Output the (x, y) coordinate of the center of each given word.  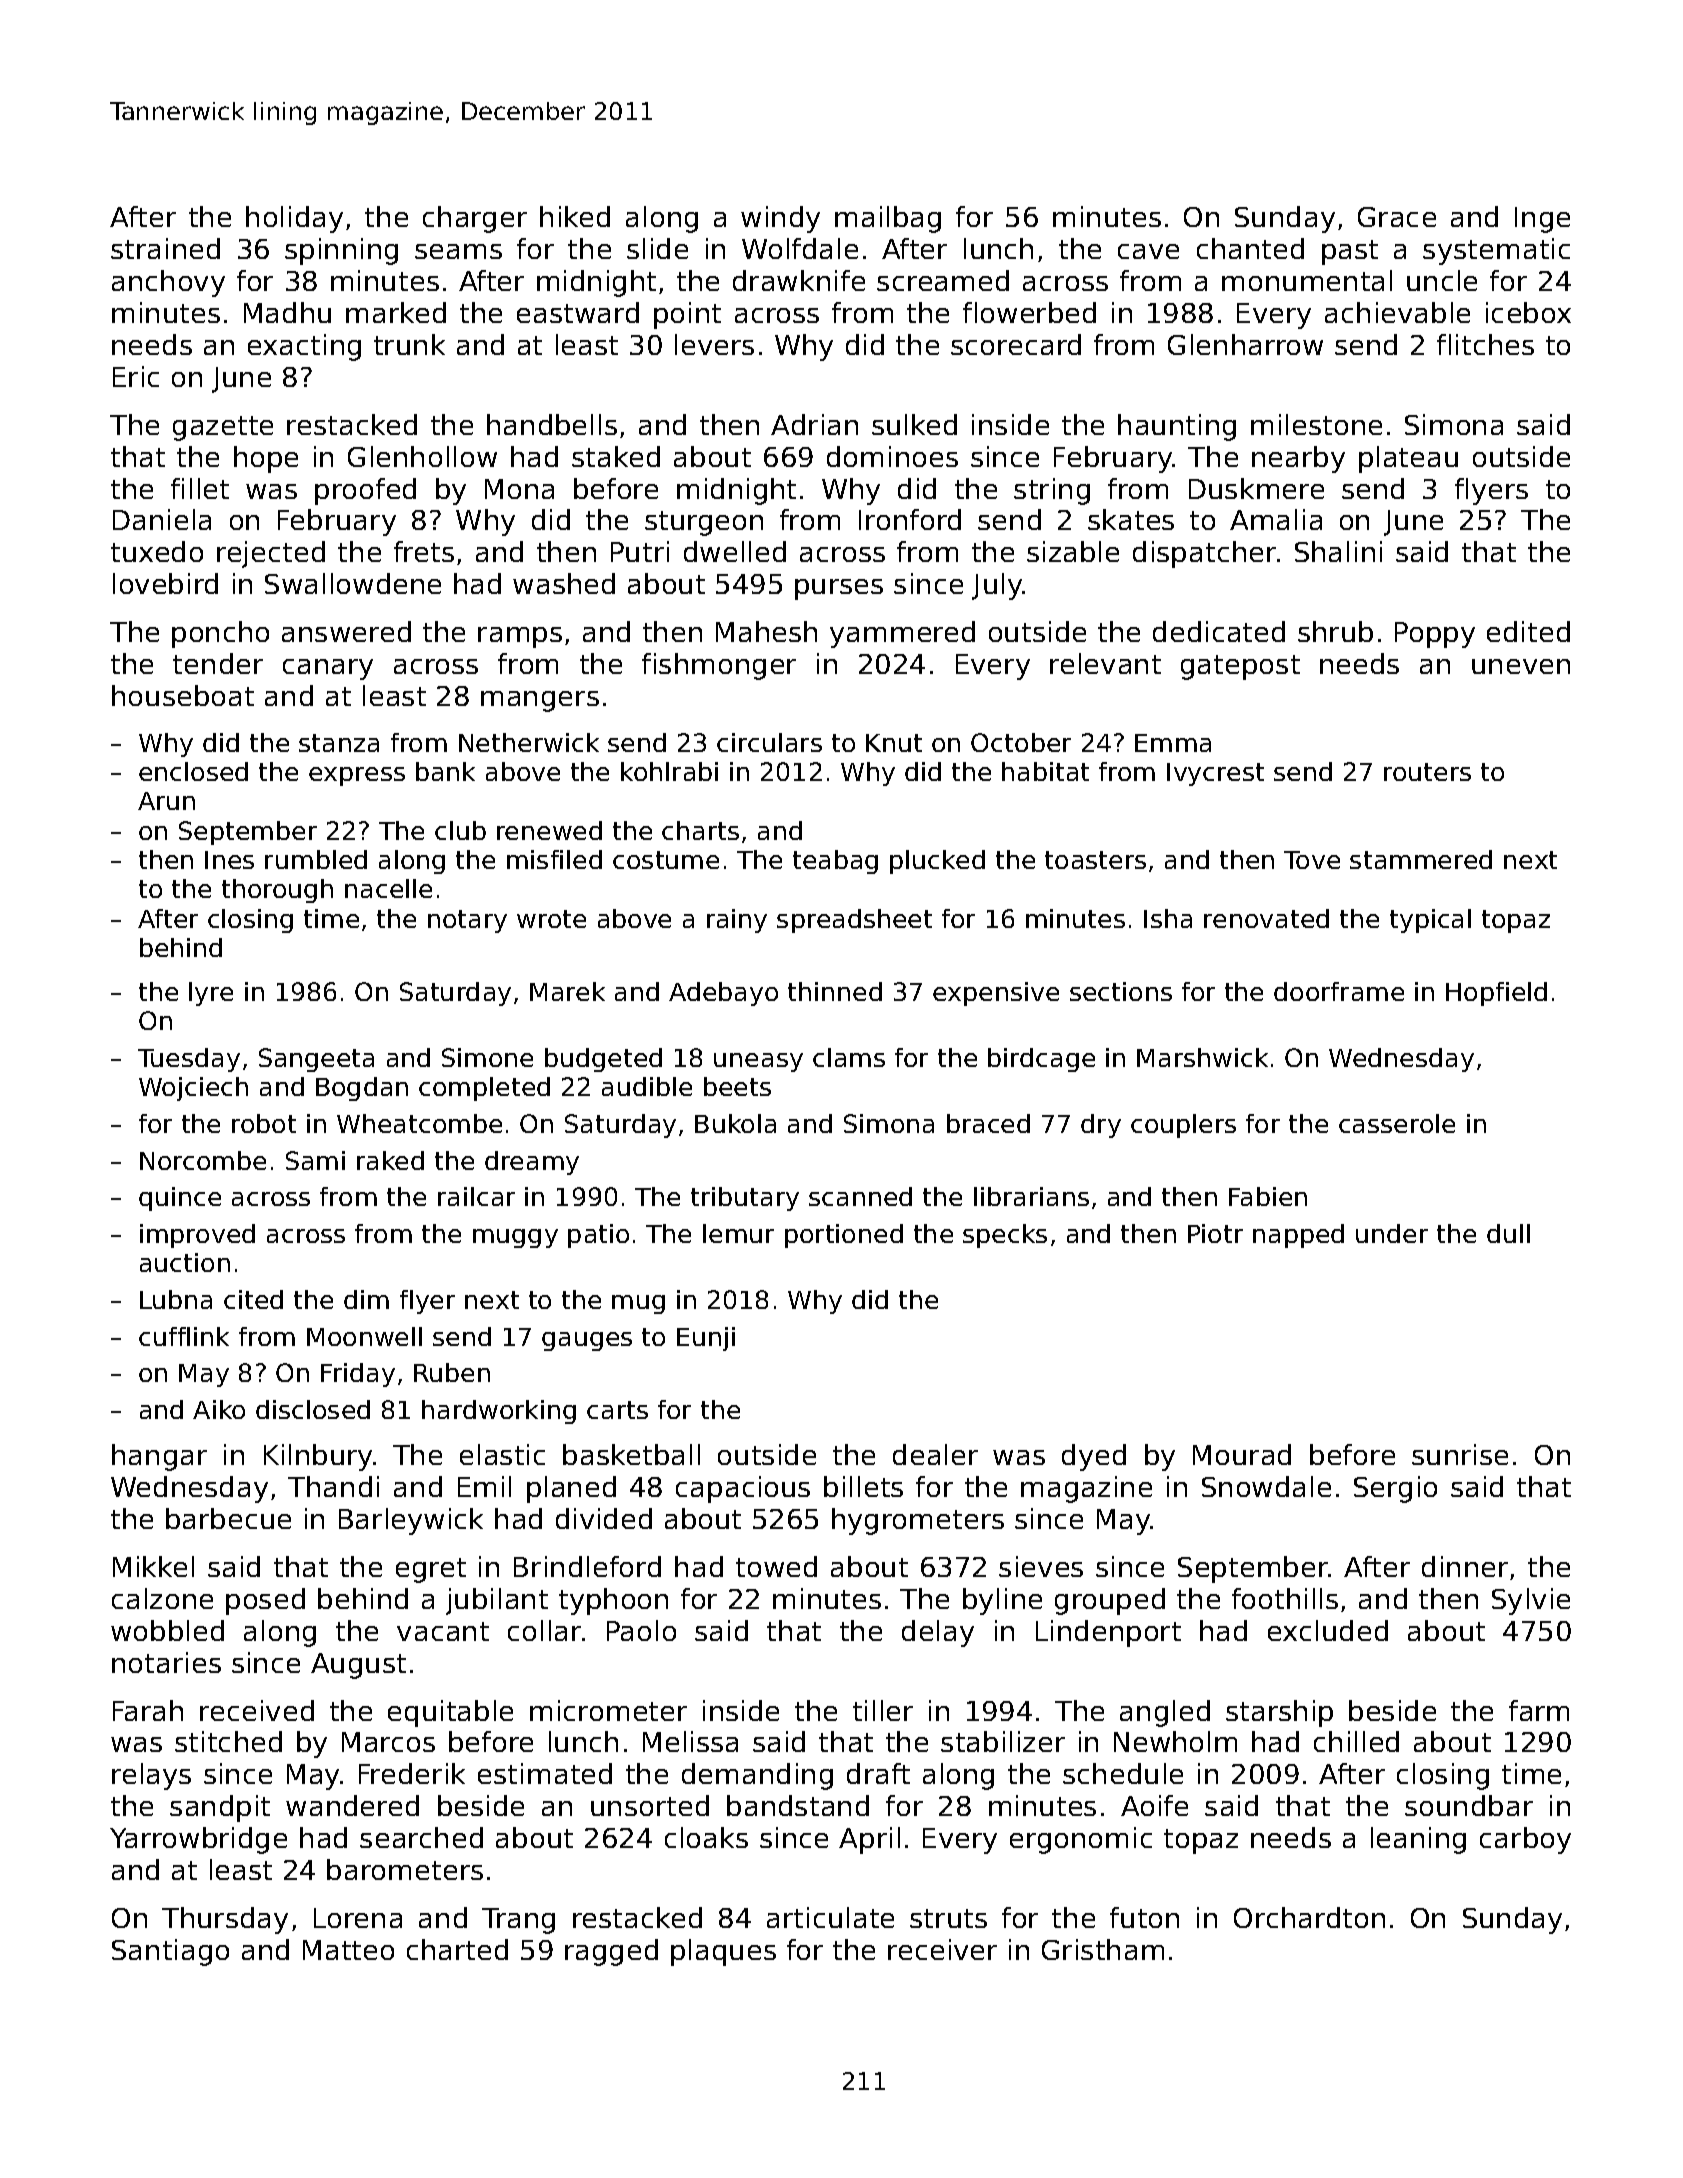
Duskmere (1256, 488)
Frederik (412, 1773)
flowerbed (1029, 312)
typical (1430, 921)
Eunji (706, 1339)
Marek (567, 991)
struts (948, 1918)
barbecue (228, 1518)
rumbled (316, 859)
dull (1508, 1233)
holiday (294, 219)
